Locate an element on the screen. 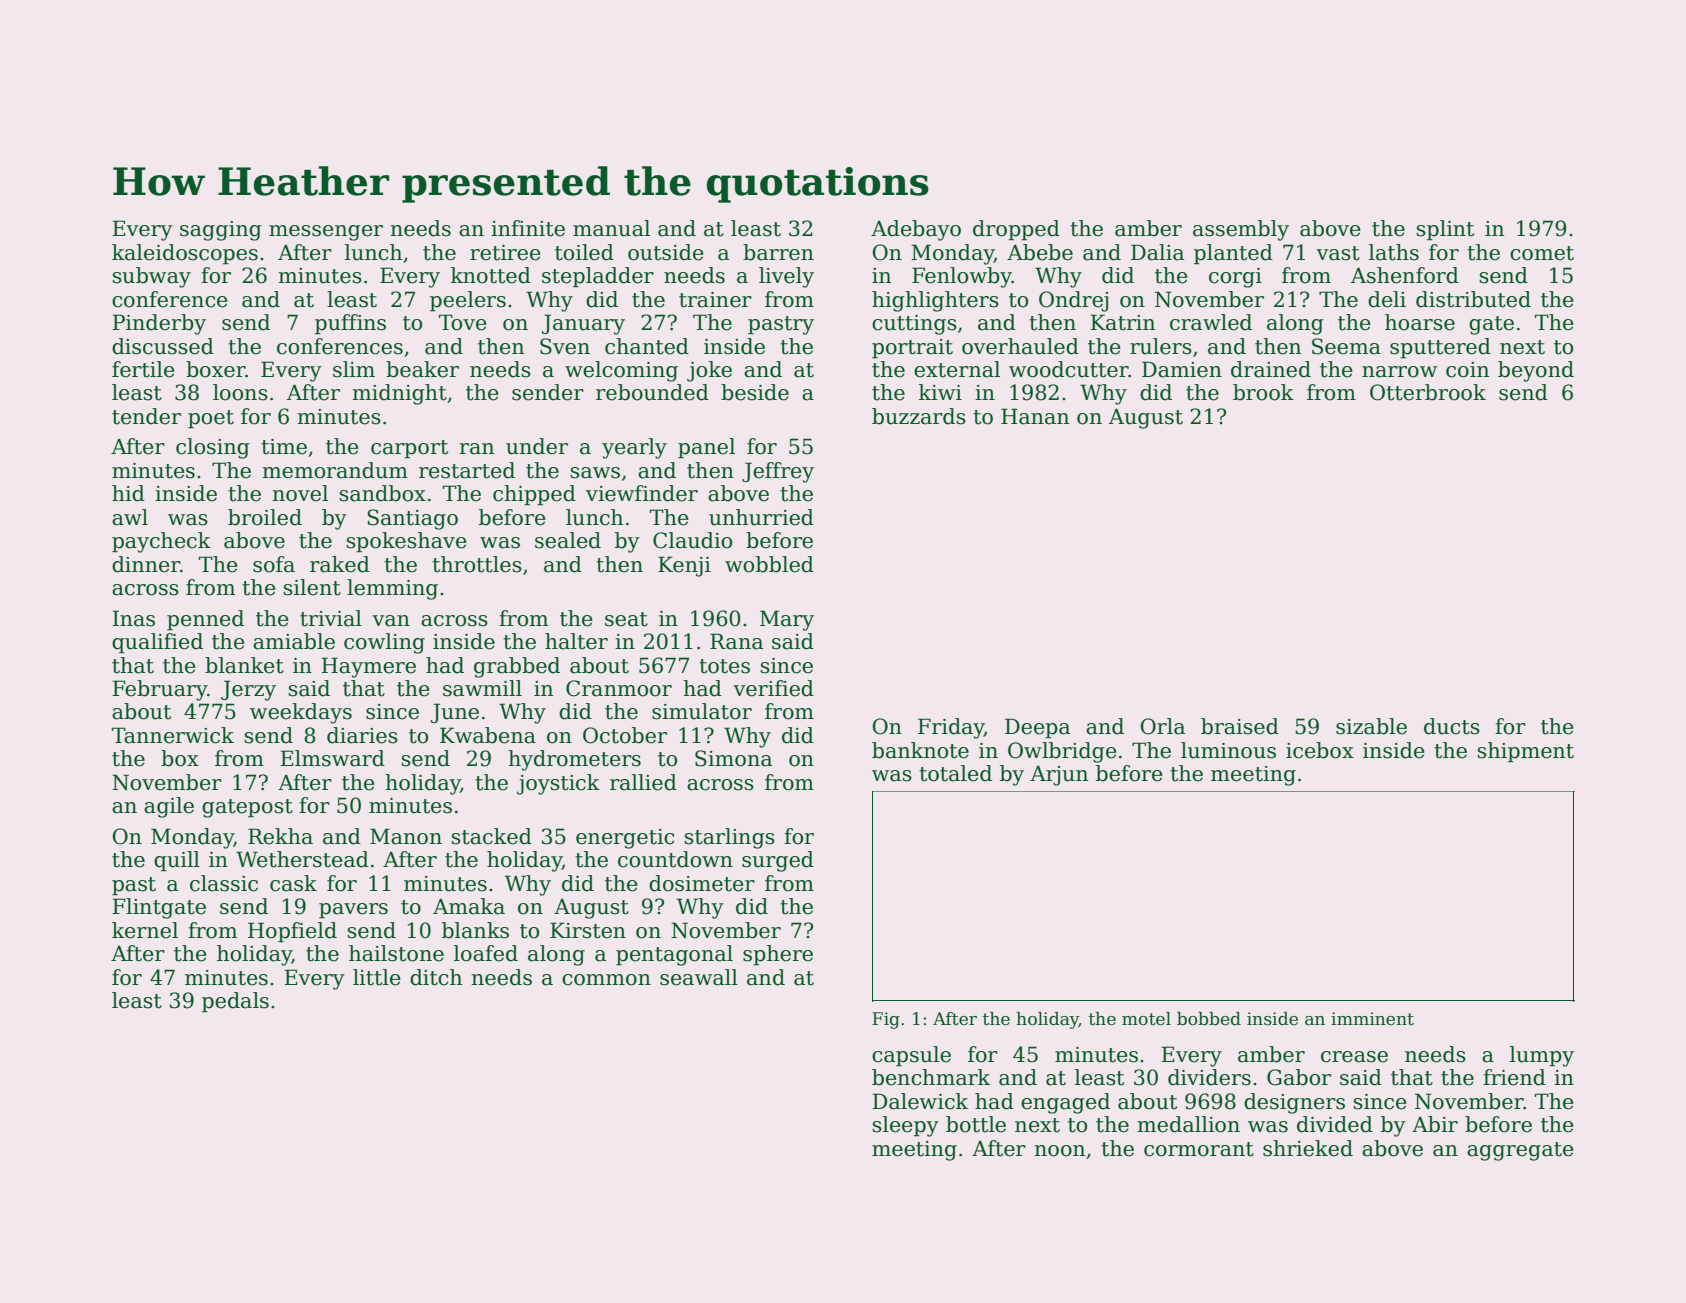  designers is located at coordinates (1294, 1103).
